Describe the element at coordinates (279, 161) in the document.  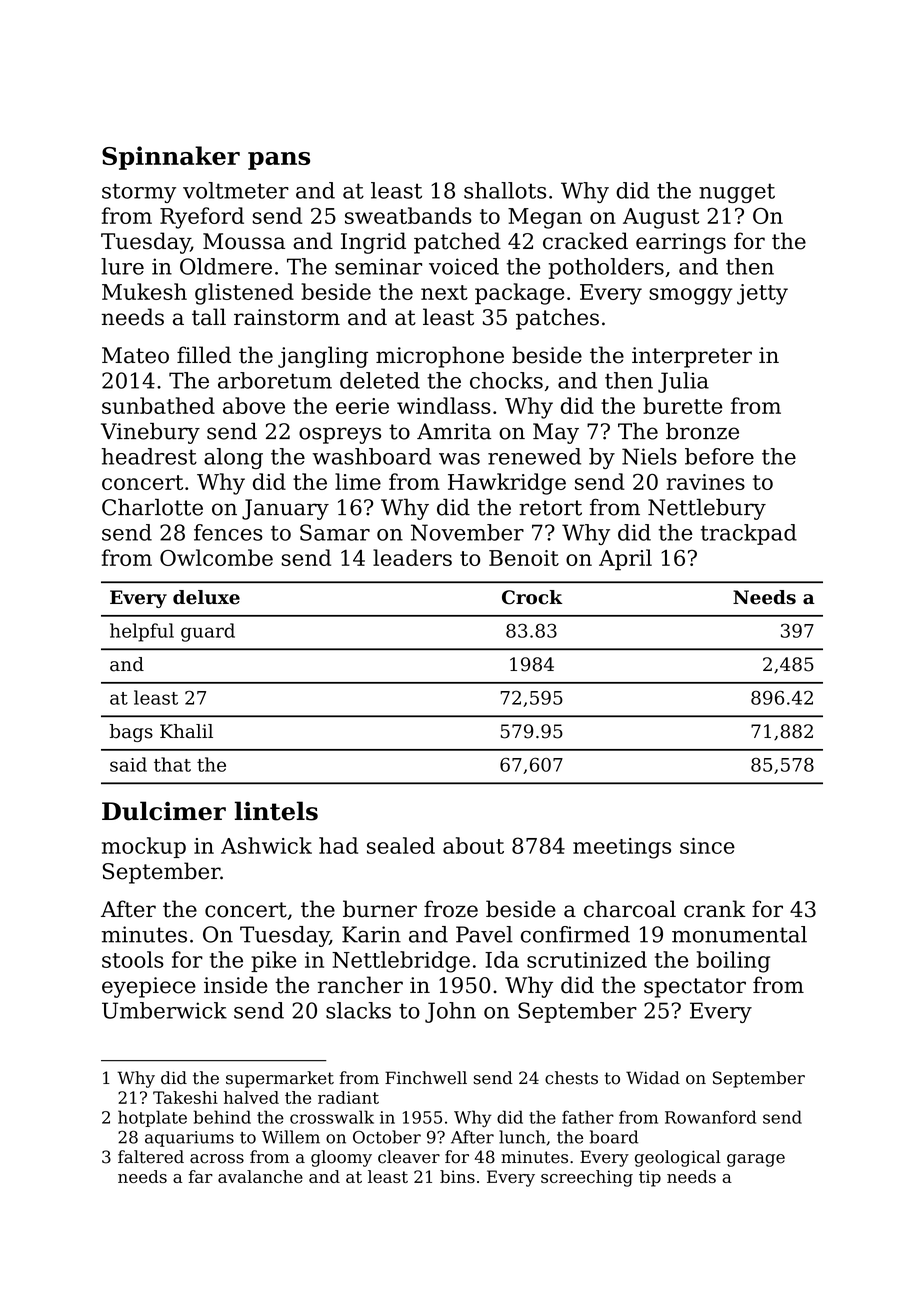
I see `pans` at that location.
